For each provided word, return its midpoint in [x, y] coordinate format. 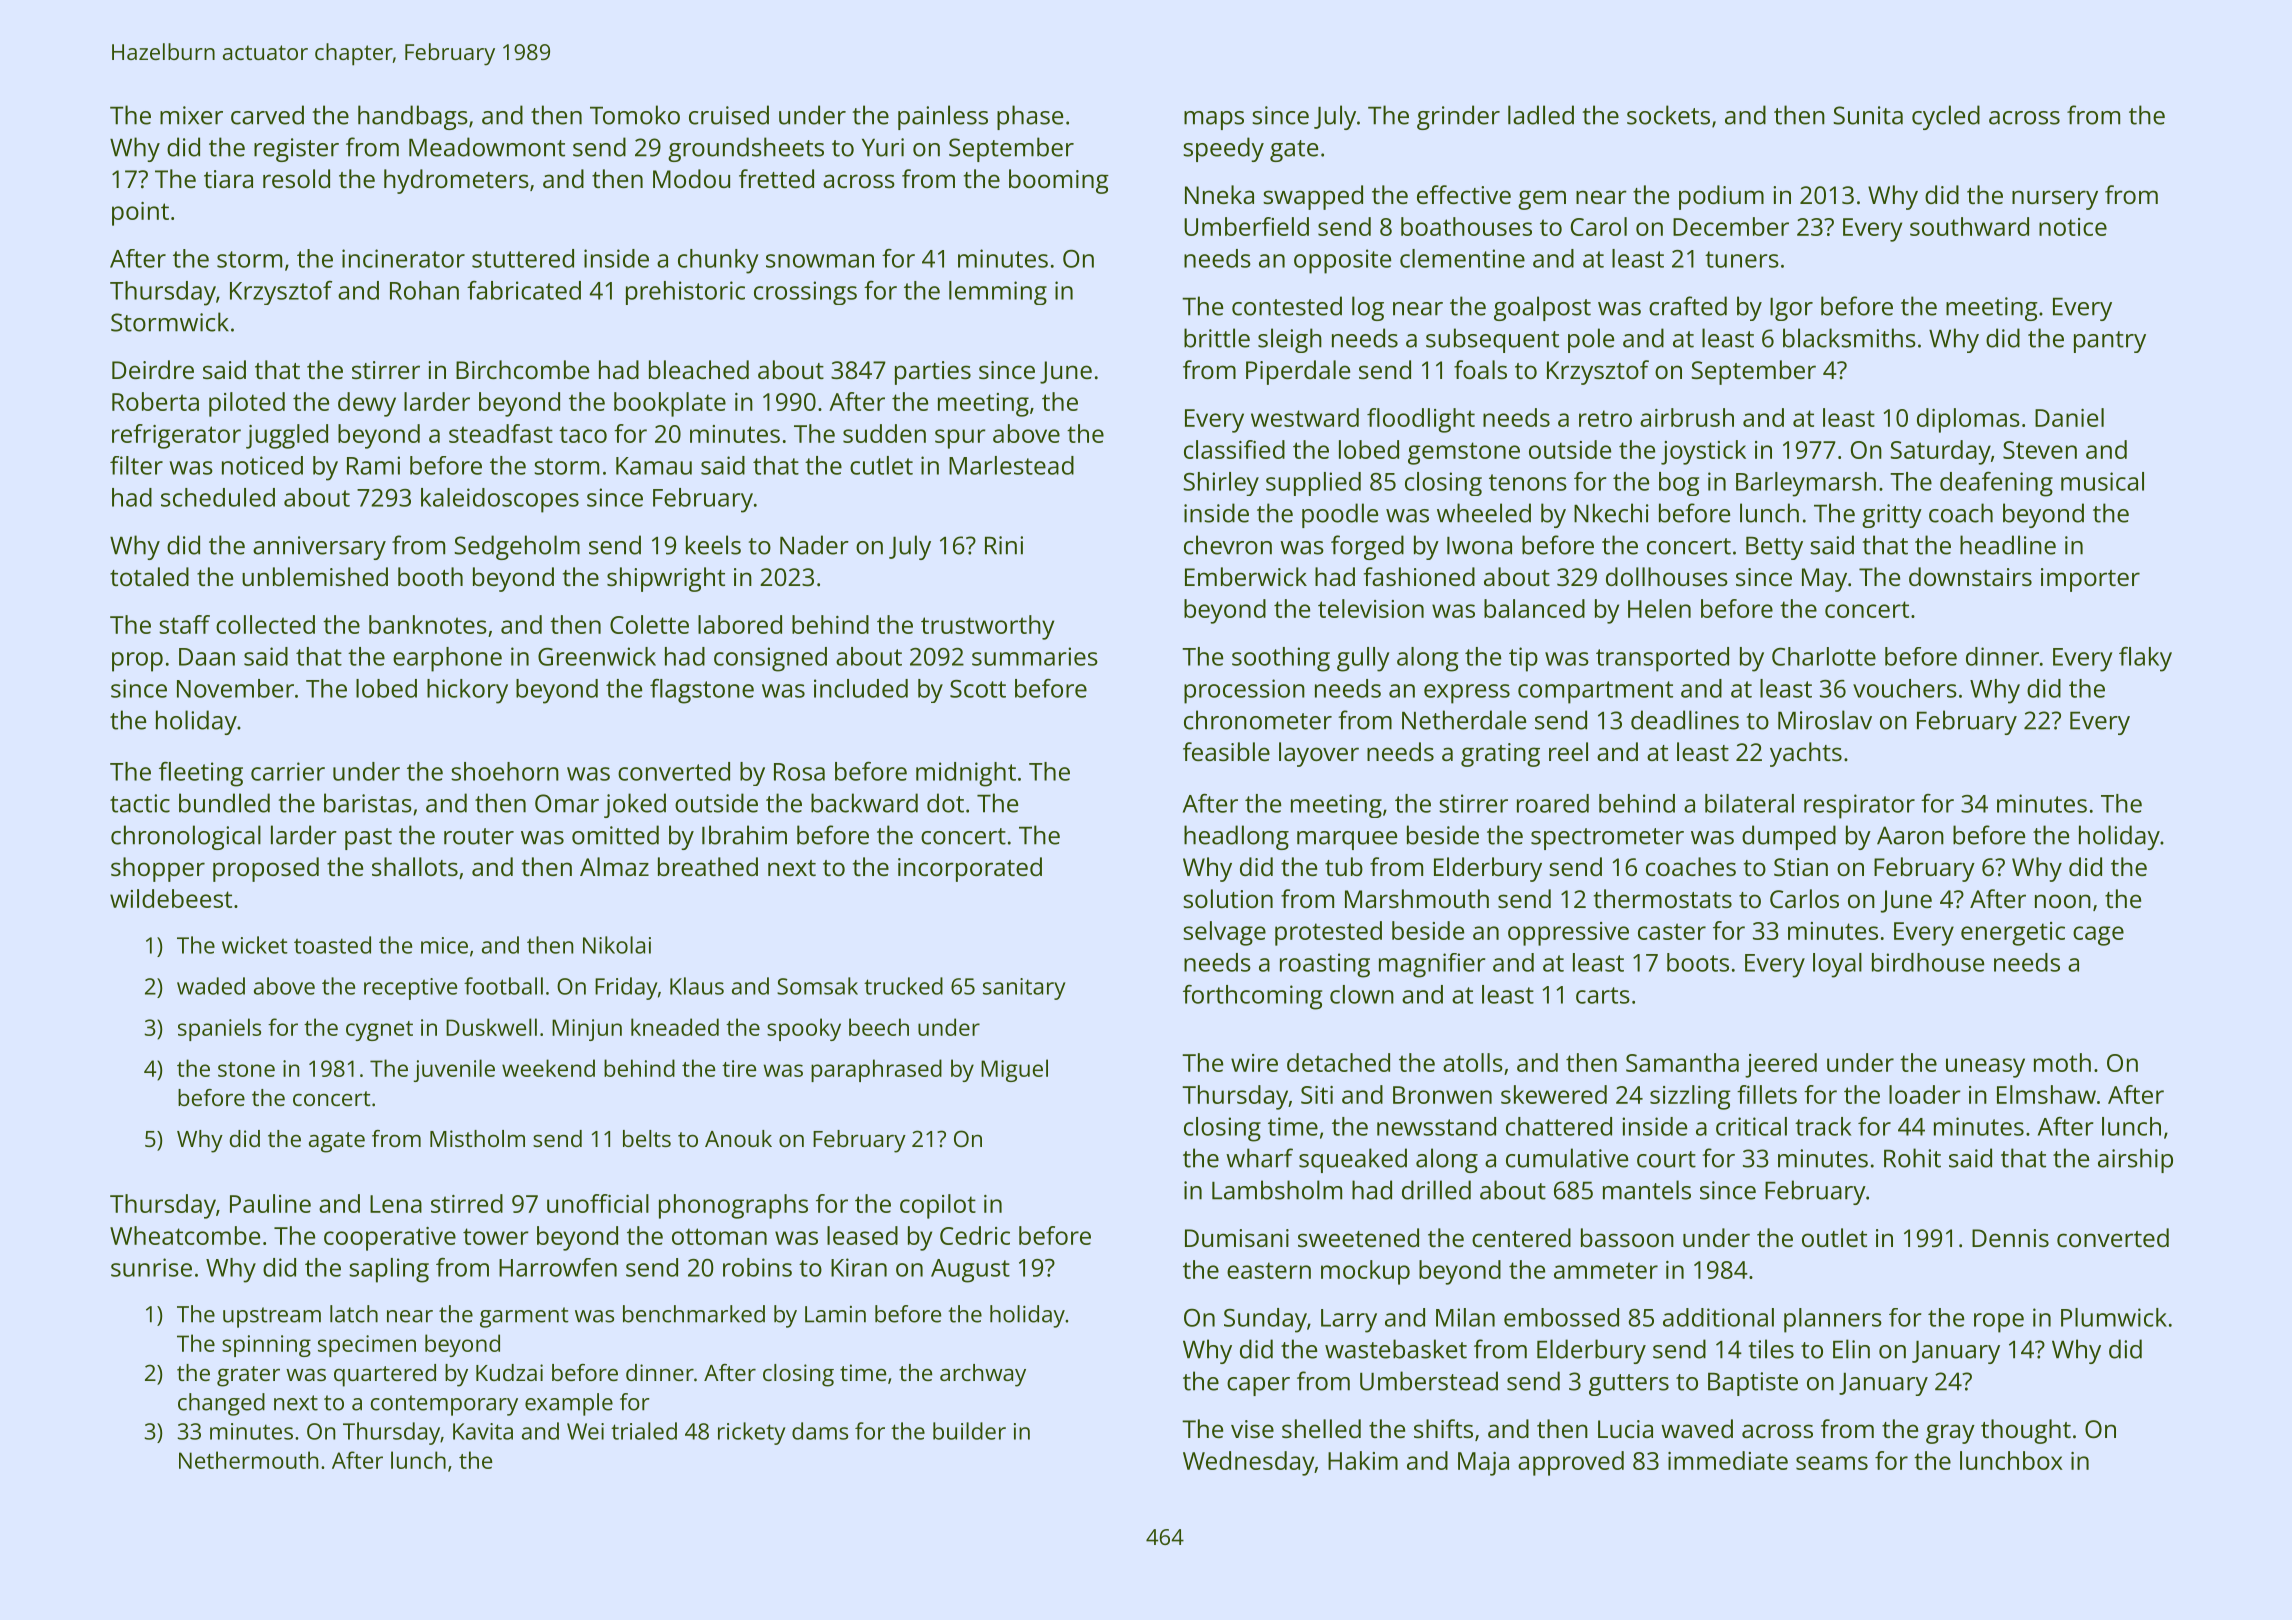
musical [2102, 481]
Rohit [1912, 1158]
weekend [548, 1068]
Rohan [424, 290]
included [861, 688]
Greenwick [597, 656]
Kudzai [509, 1372]
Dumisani [1237, 1238]
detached [1338, 1062]
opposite [1342, 261]
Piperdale [1298, 372]
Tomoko [635, 115]
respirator [1859, 806]
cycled [1946, 117]
